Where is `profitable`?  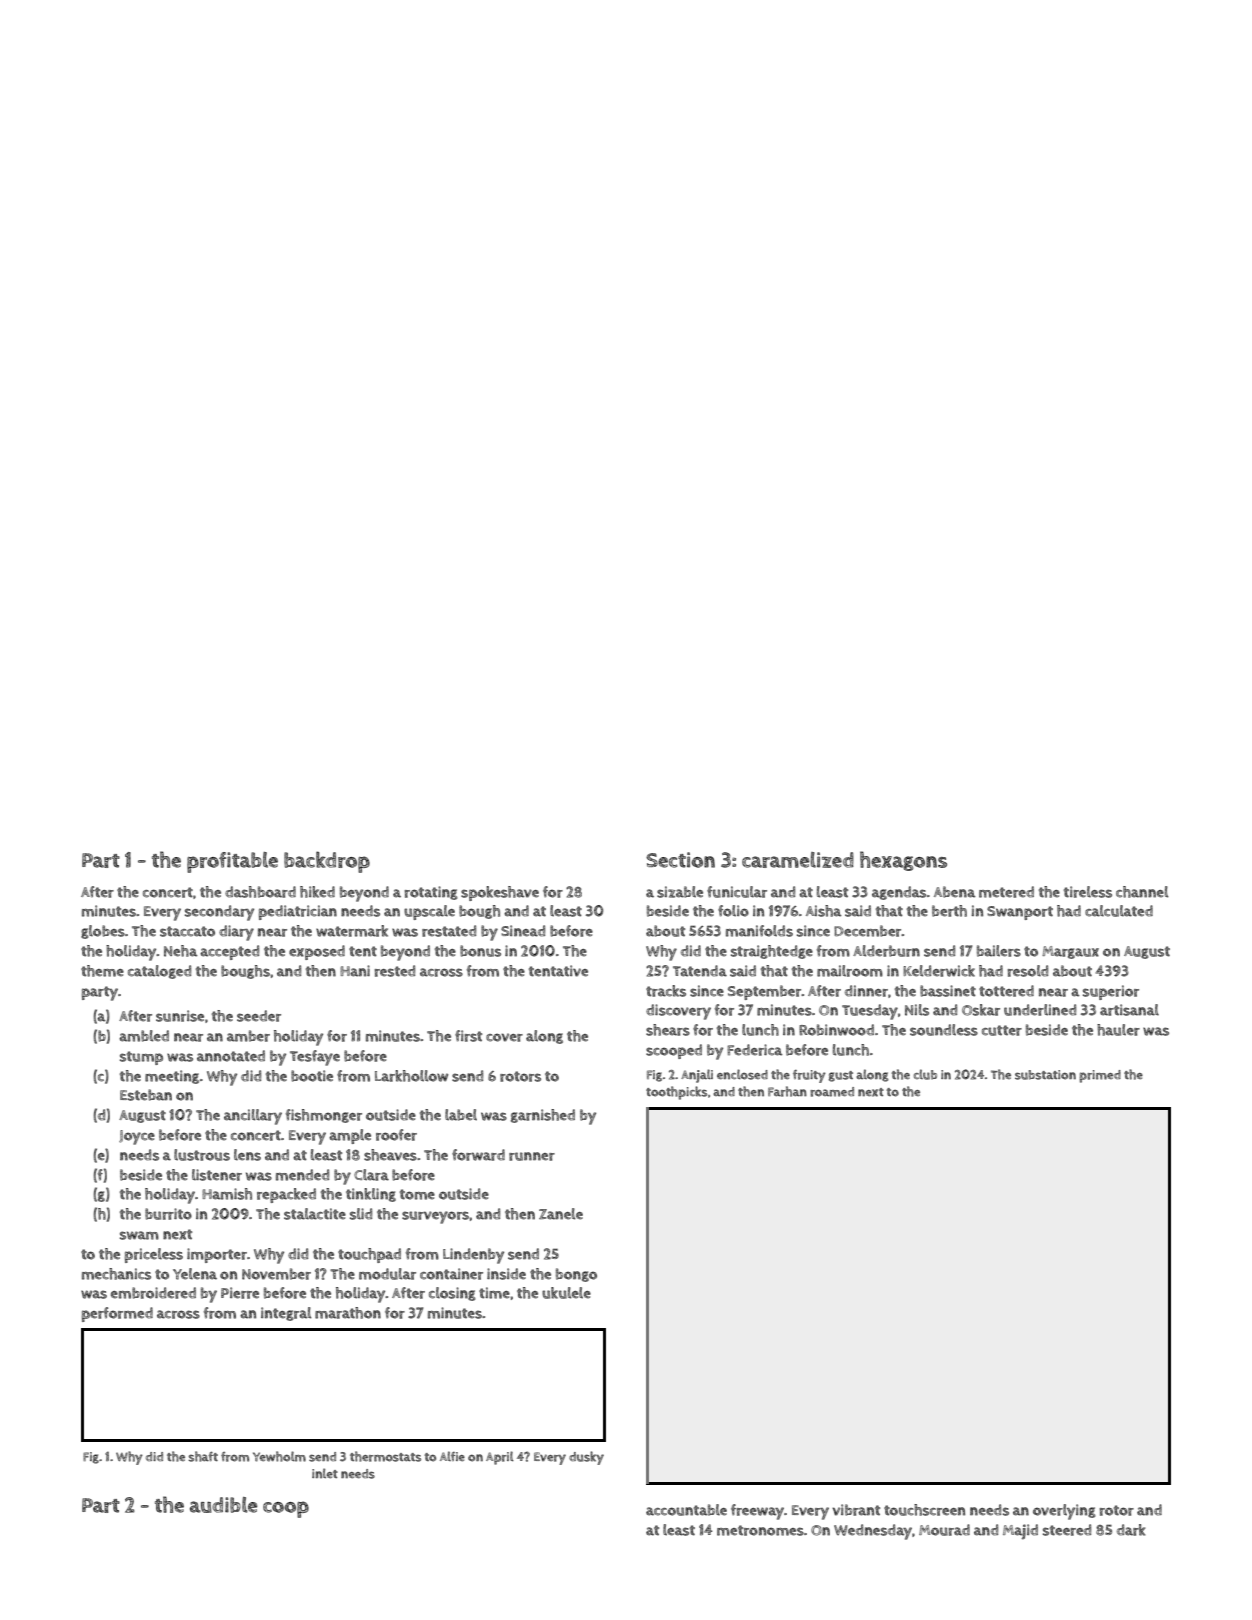
profitable is located at coordinates (232, 862).
